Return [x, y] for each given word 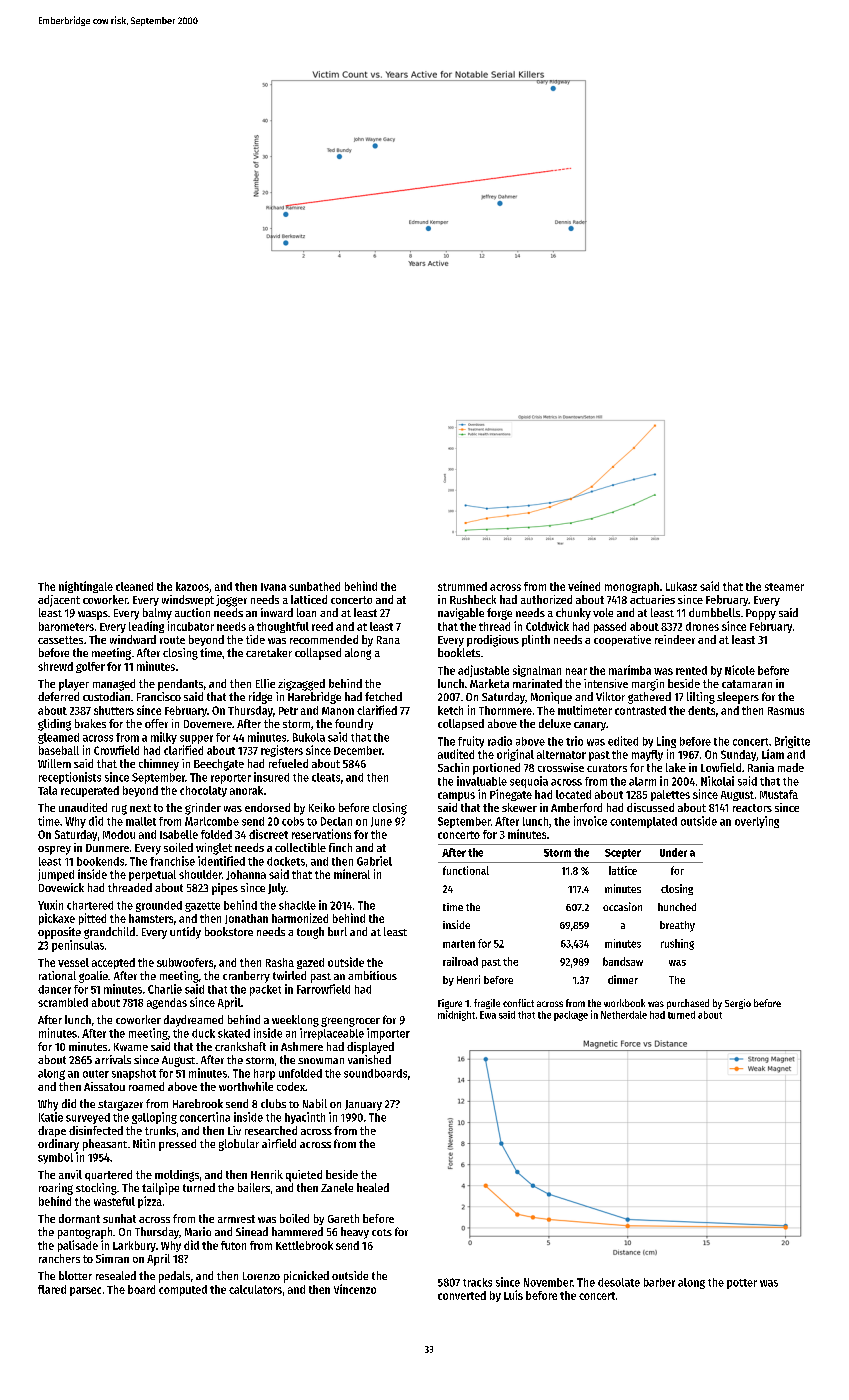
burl [337, 931]
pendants [180, 685]
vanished [369, 1059]
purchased [688, 1004]
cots [382, 1232]
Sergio [738, 1004]
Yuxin [50, 905]
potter [742, 1284]
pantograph [85, 1233]
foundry [354, 724]
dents [701, 710]
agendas [167, 1003]
